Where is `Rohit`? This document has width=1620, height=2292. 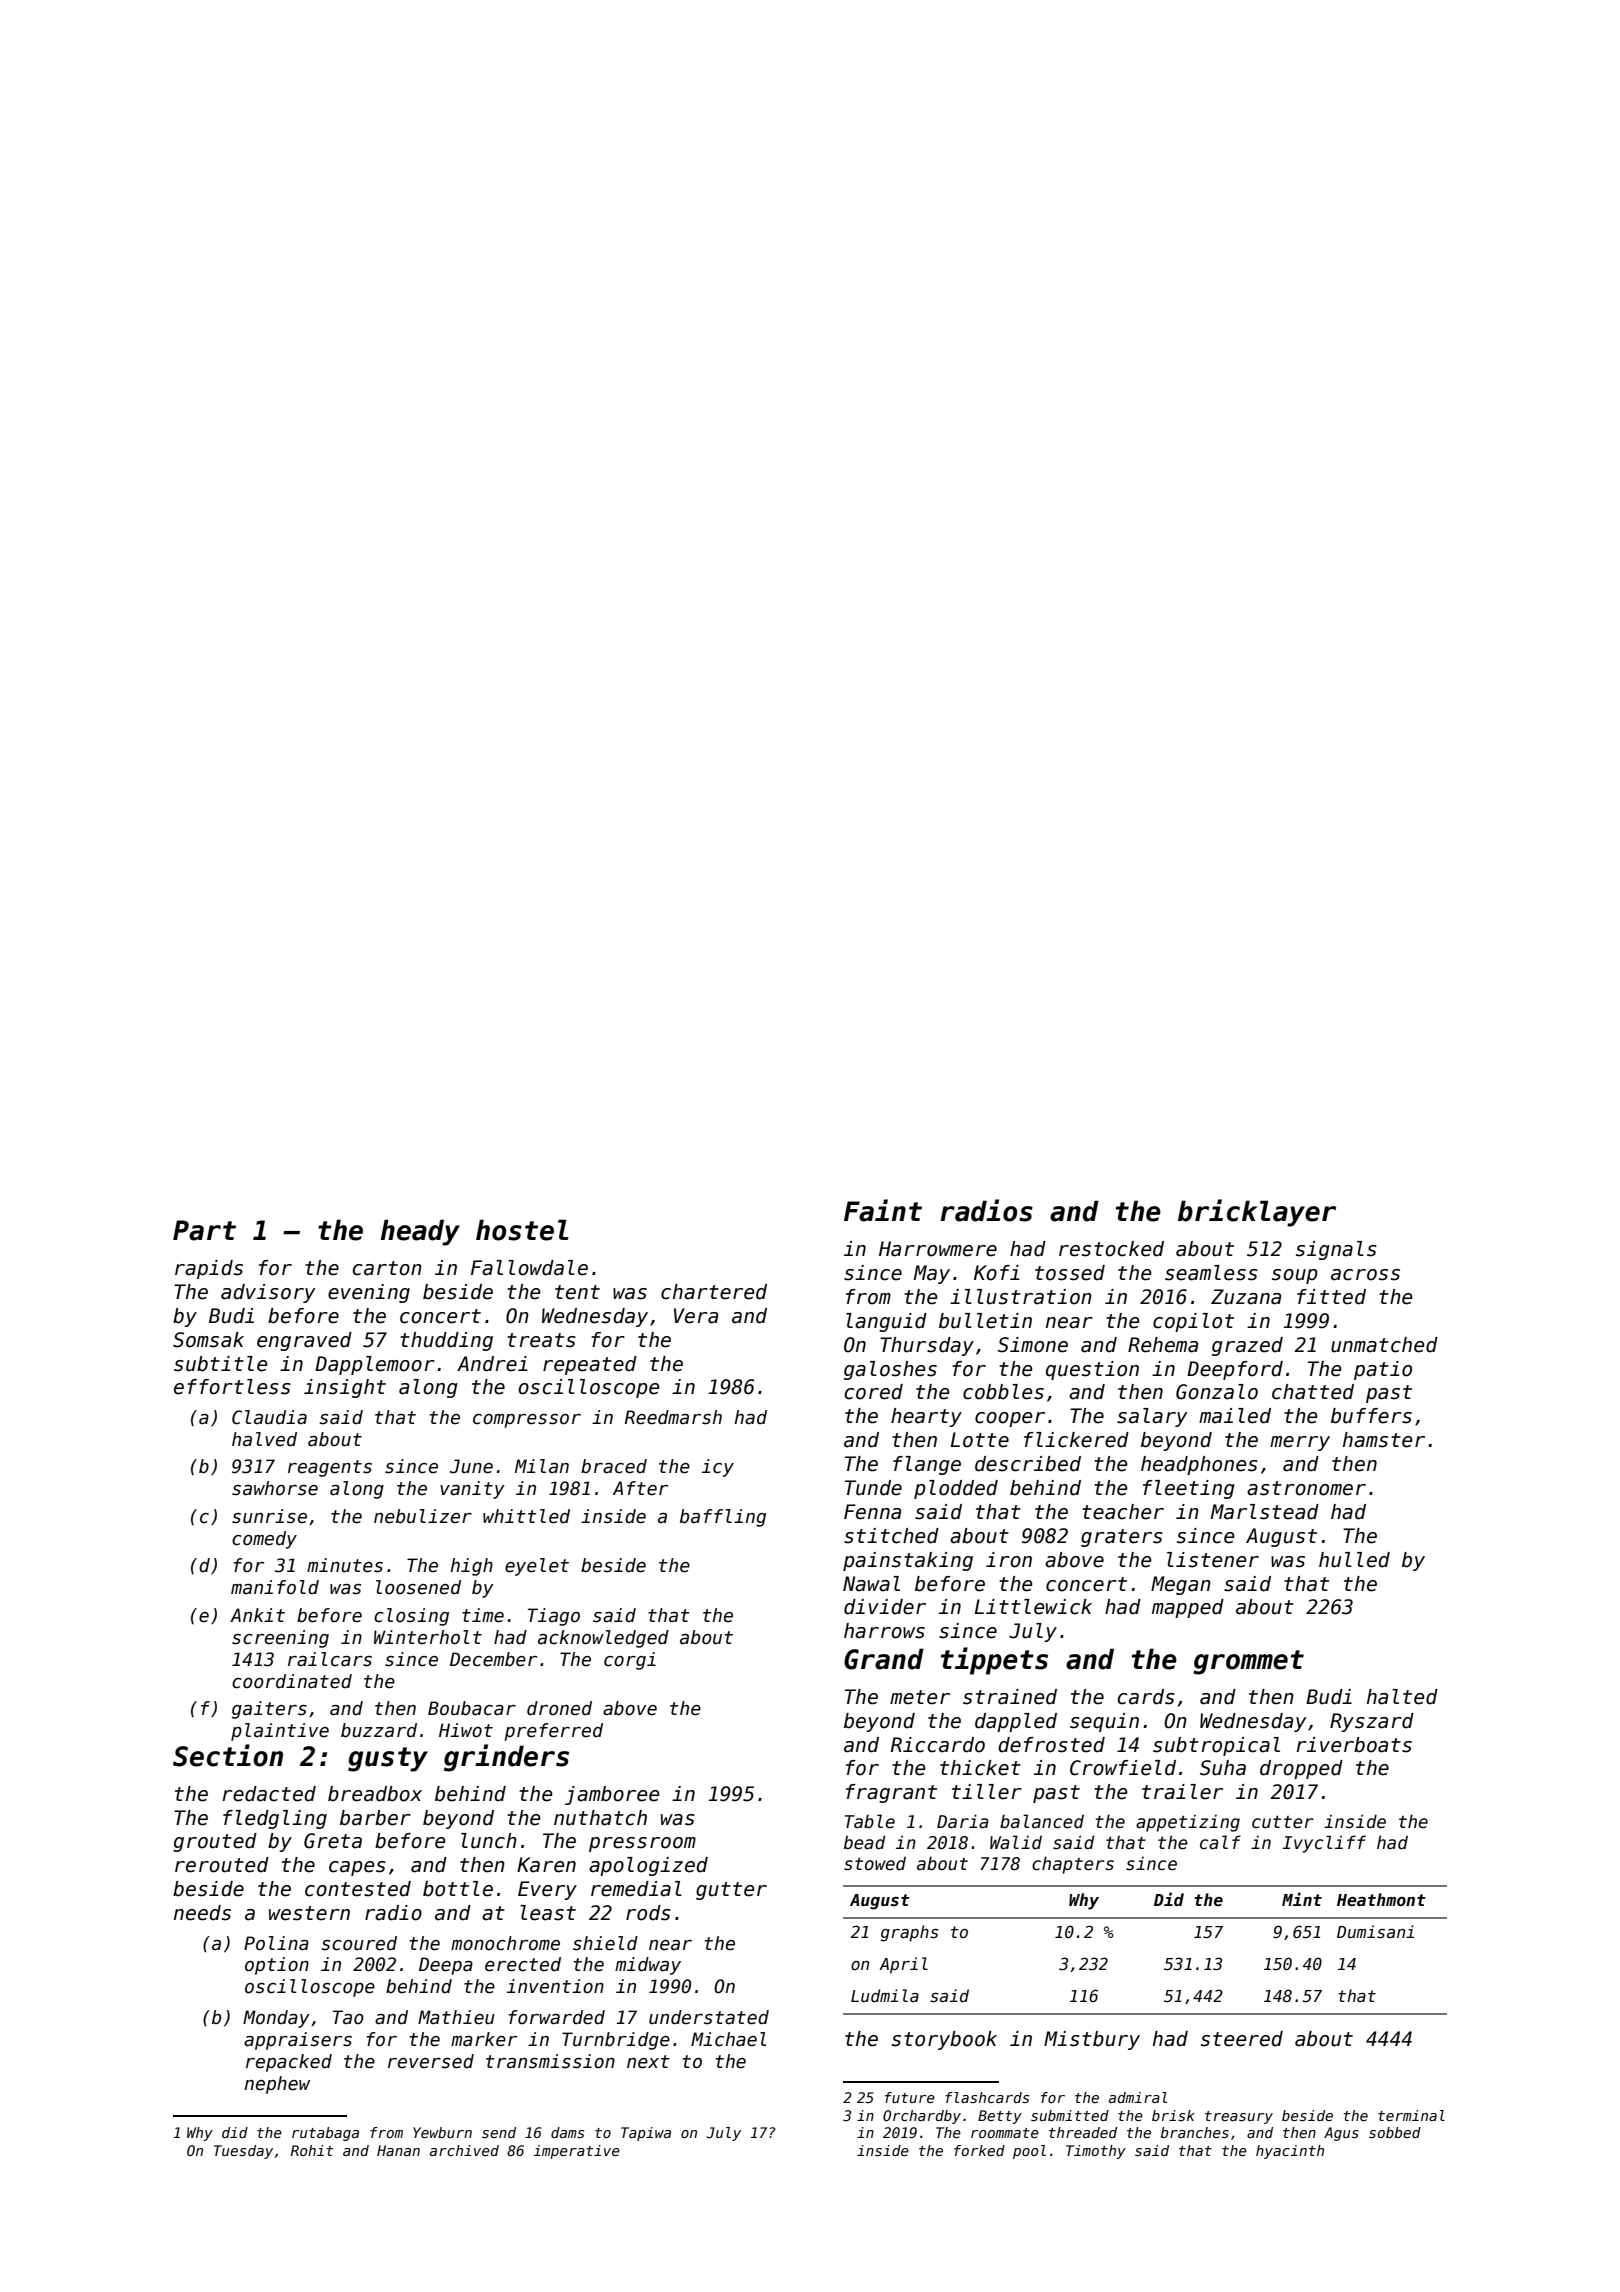
Rohit is located at coordinates (311, 2150).
